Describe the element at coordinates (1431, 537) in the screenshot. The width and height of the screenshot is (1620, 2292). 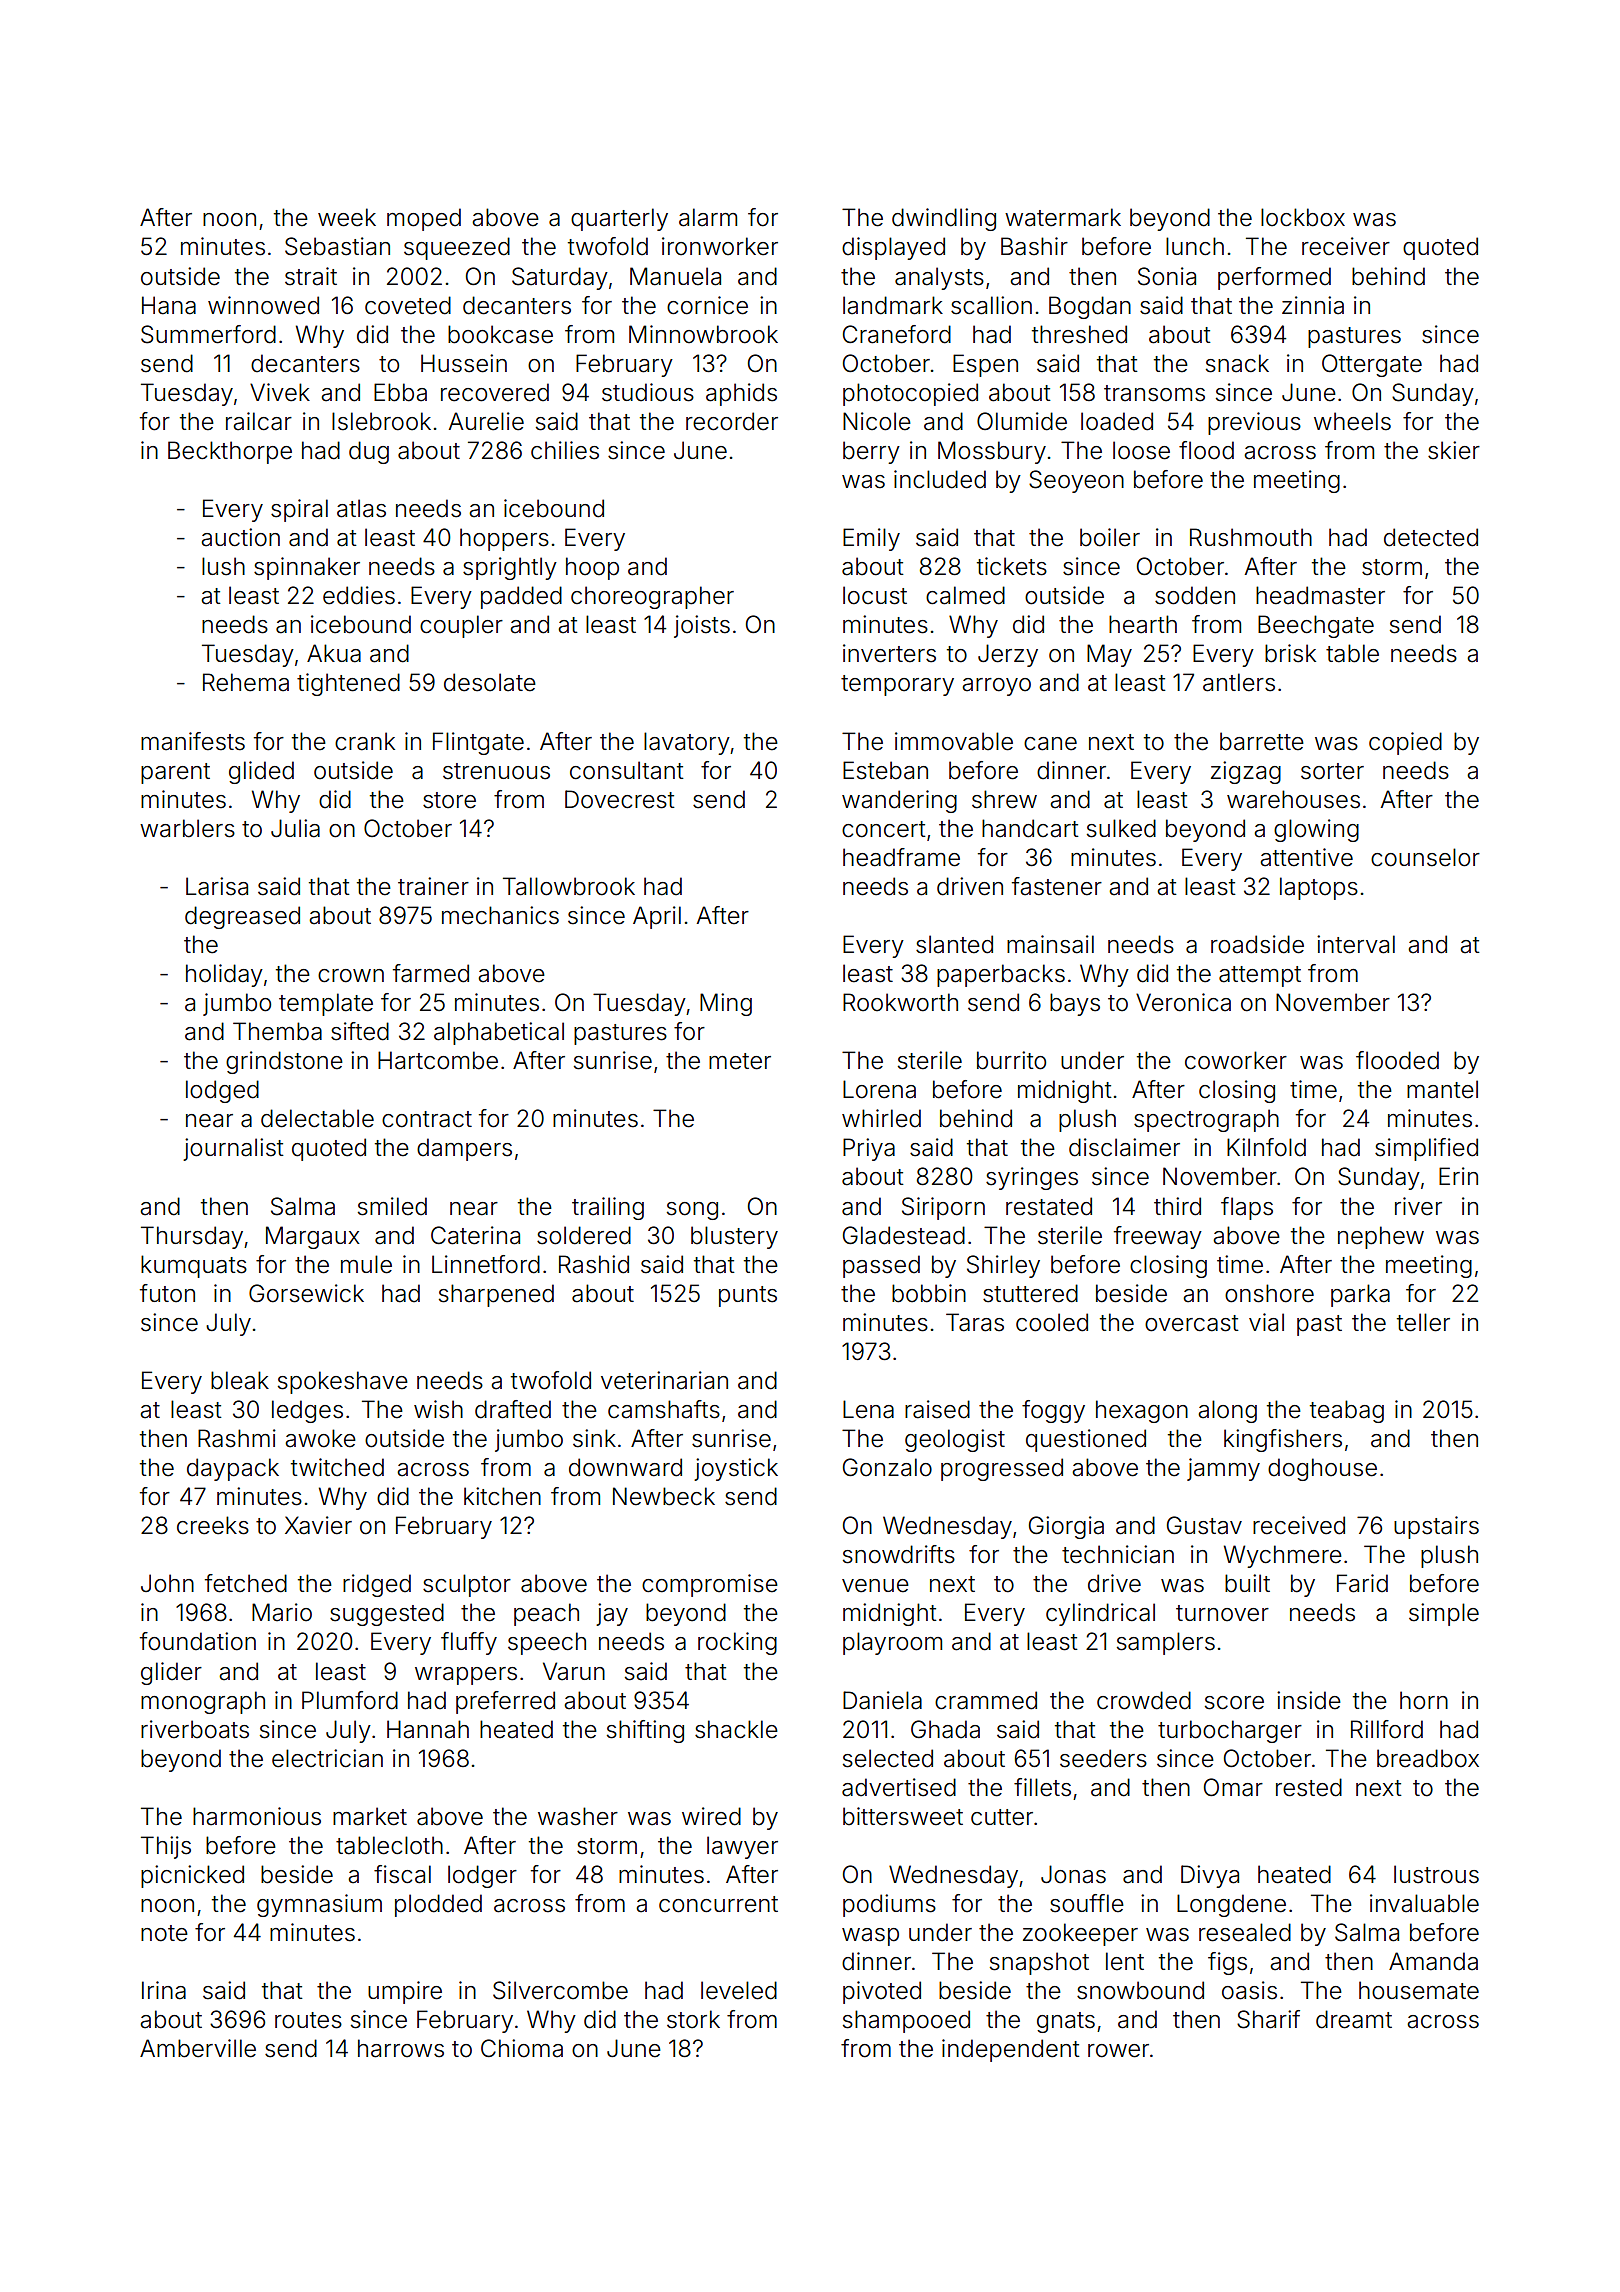
I see `detected` at that location.
